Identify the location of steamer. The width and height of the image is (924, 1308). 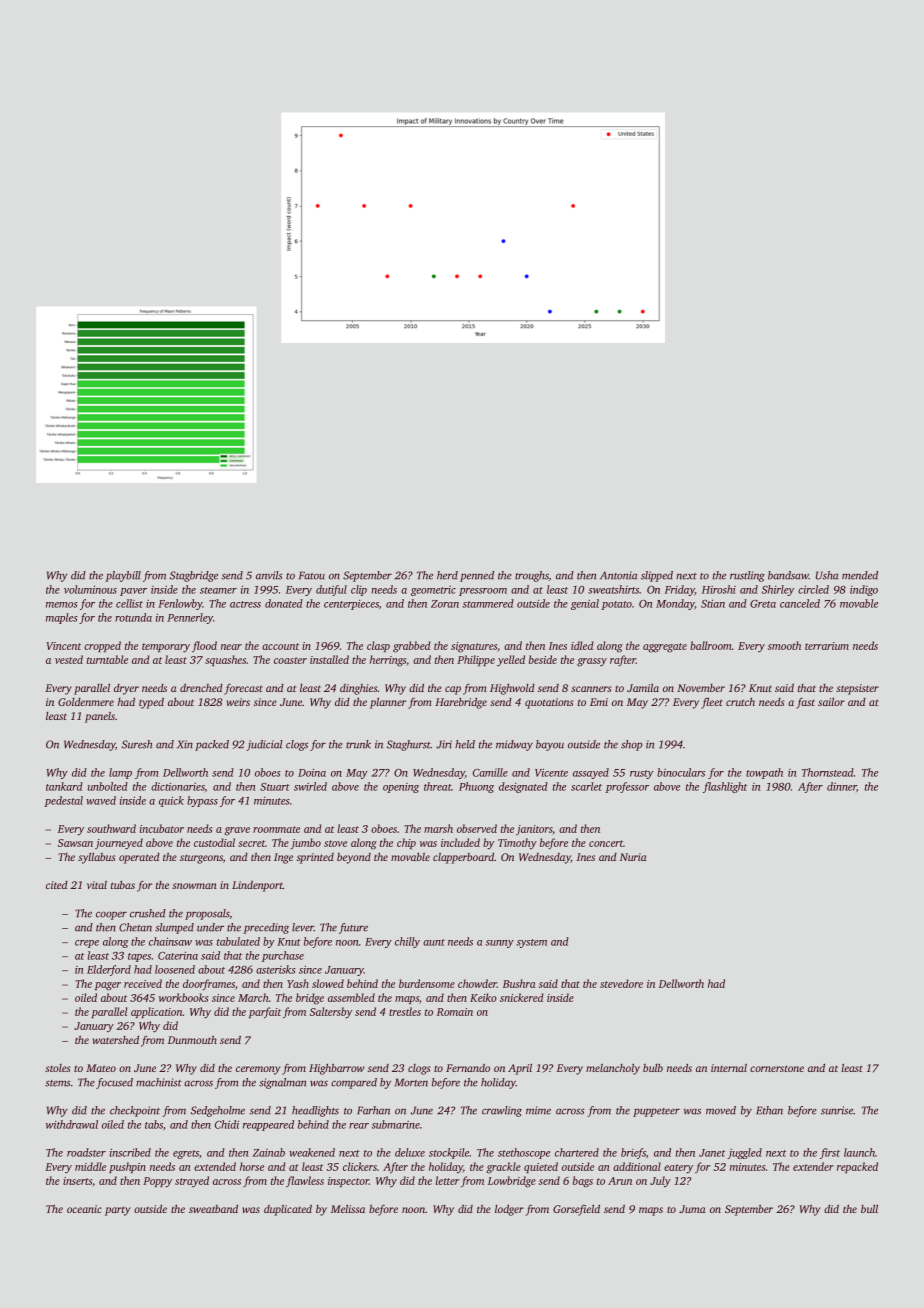
(218, 590).
